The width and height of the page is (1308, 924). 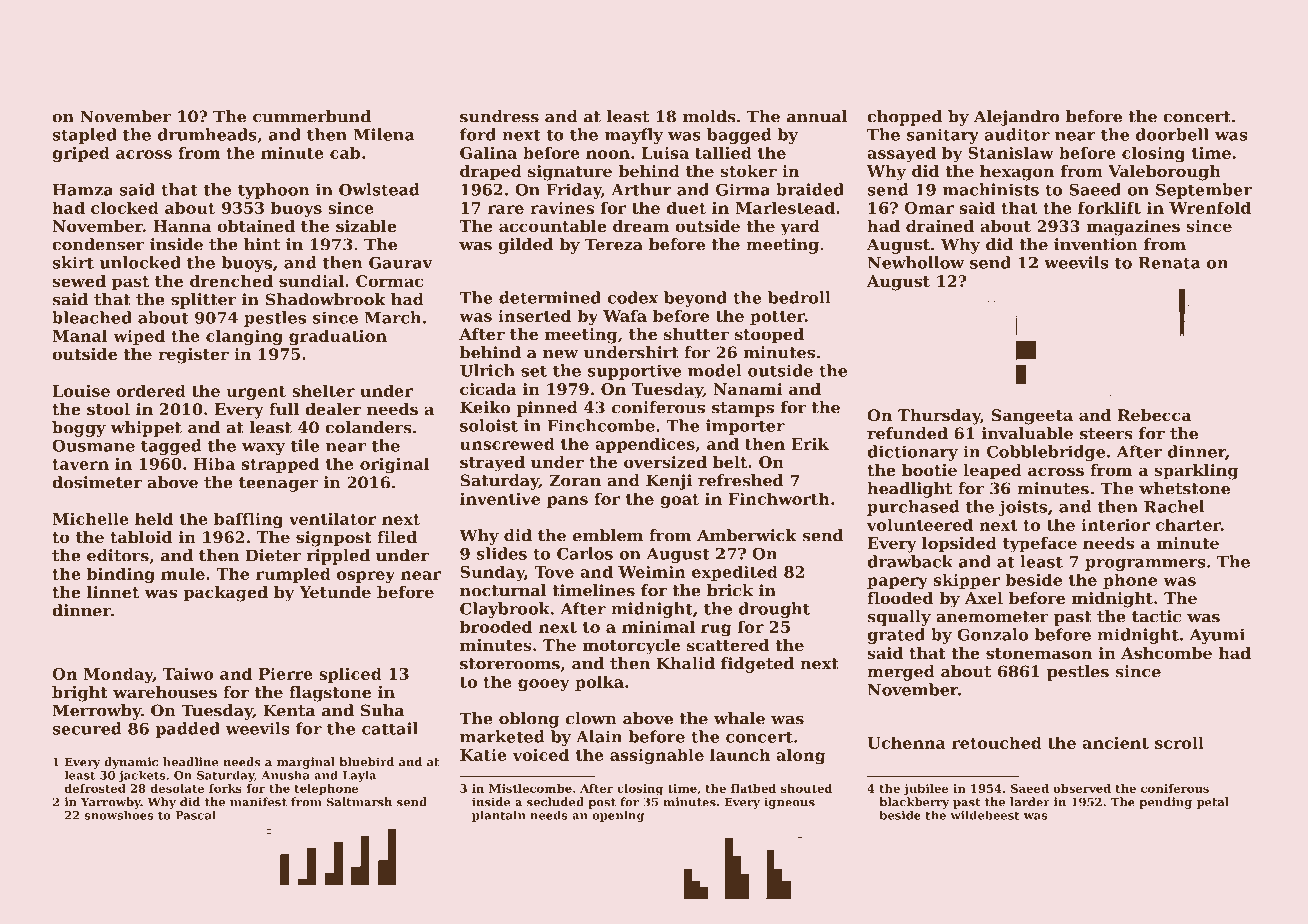 What do you see at coordinates (84, 136) in the page?
I see `stapled` at bounding box center [84, 136].
